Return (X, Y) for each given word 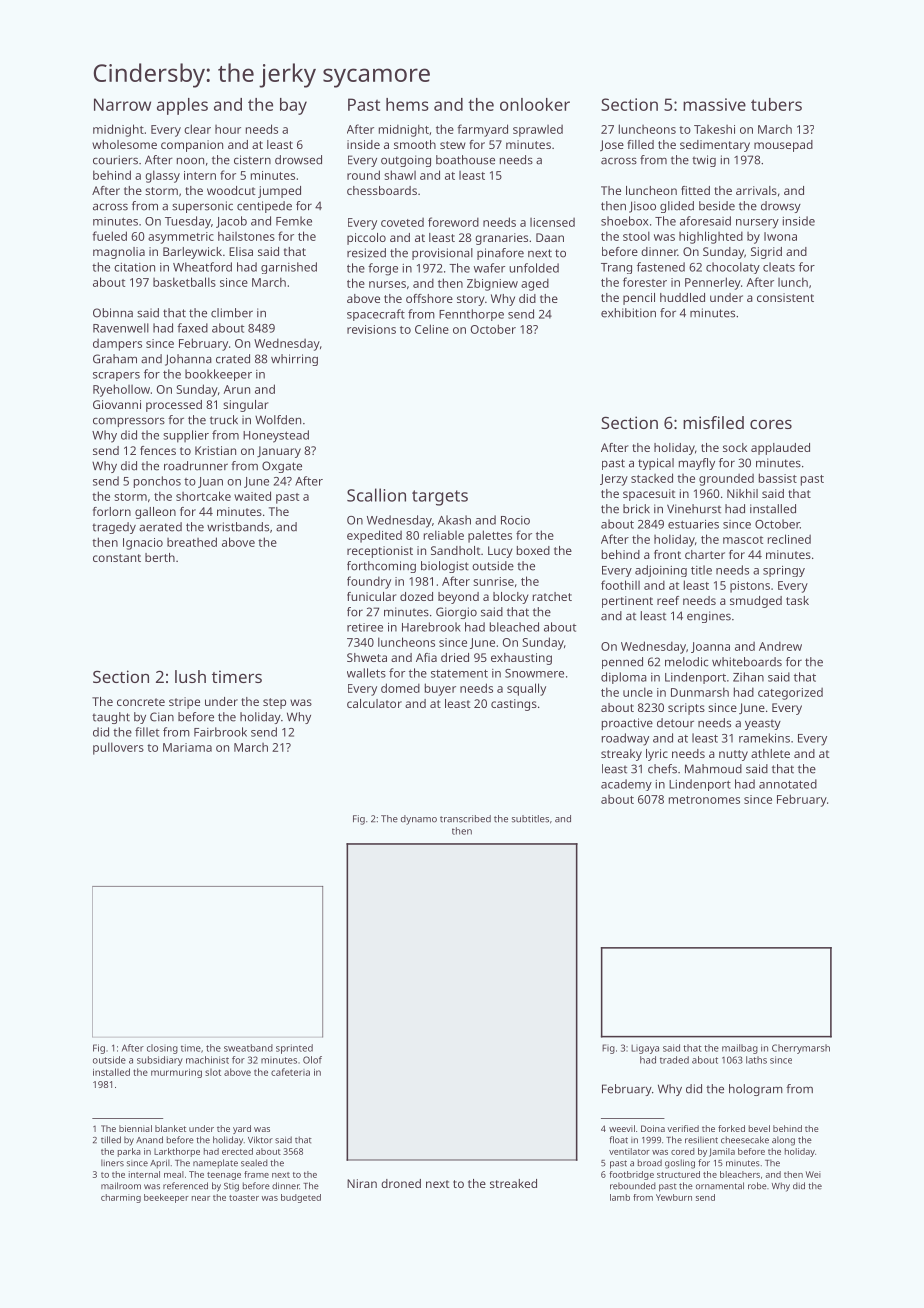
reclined (789, 539)
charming (121, 1198)
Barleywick (192, 253)
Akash (454, 520)
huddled (682, 297)
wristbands (238, 527)
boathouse (465, 160)
